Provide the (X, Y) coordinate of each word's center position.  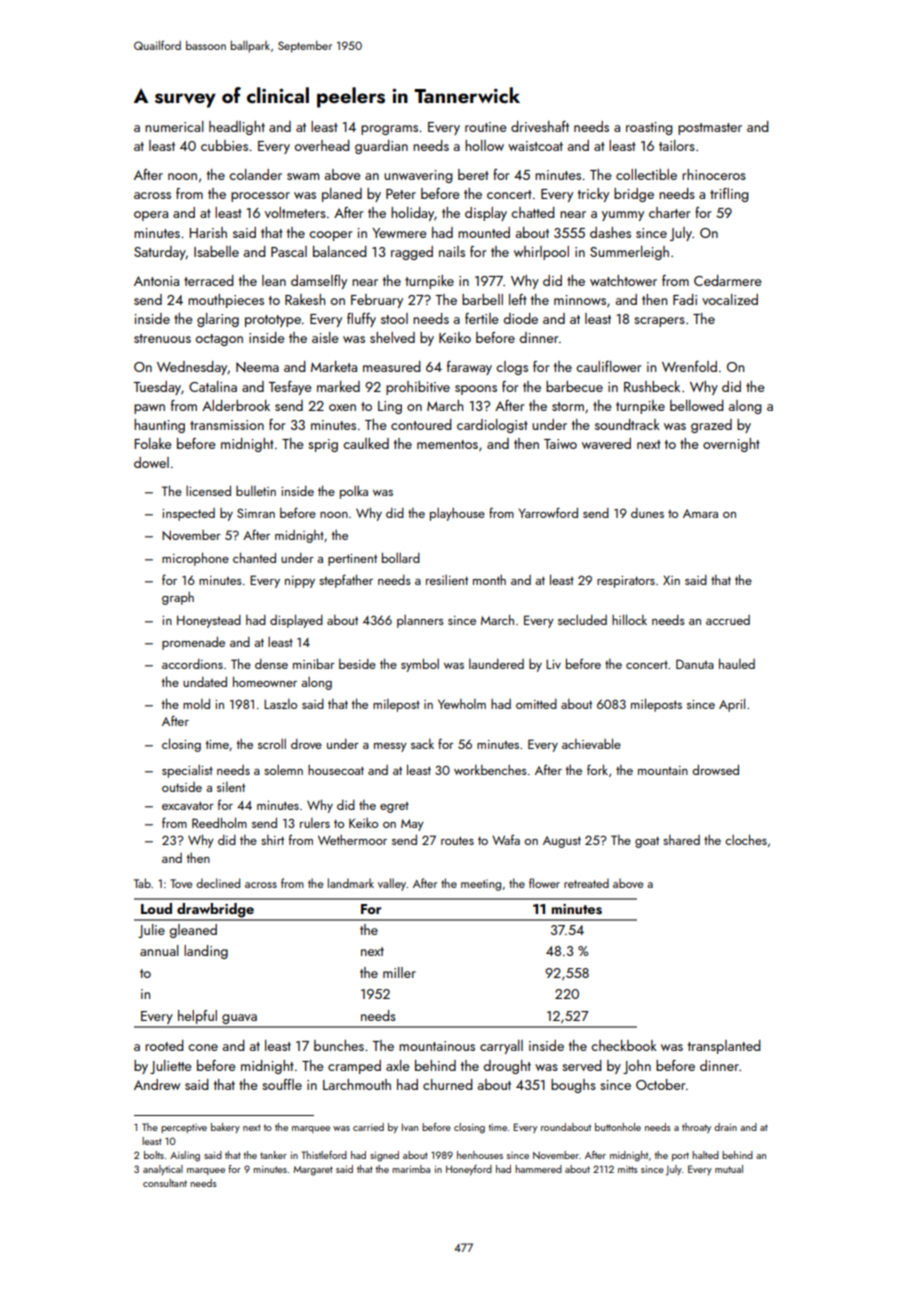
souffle (282, 1084)
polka (354, 492)
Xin (671, 580)
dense (271, 664)
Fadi (685, 299)
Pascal (289, 251)
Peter (401, 194)
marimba (411, 1169)
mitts (628, 1169)
